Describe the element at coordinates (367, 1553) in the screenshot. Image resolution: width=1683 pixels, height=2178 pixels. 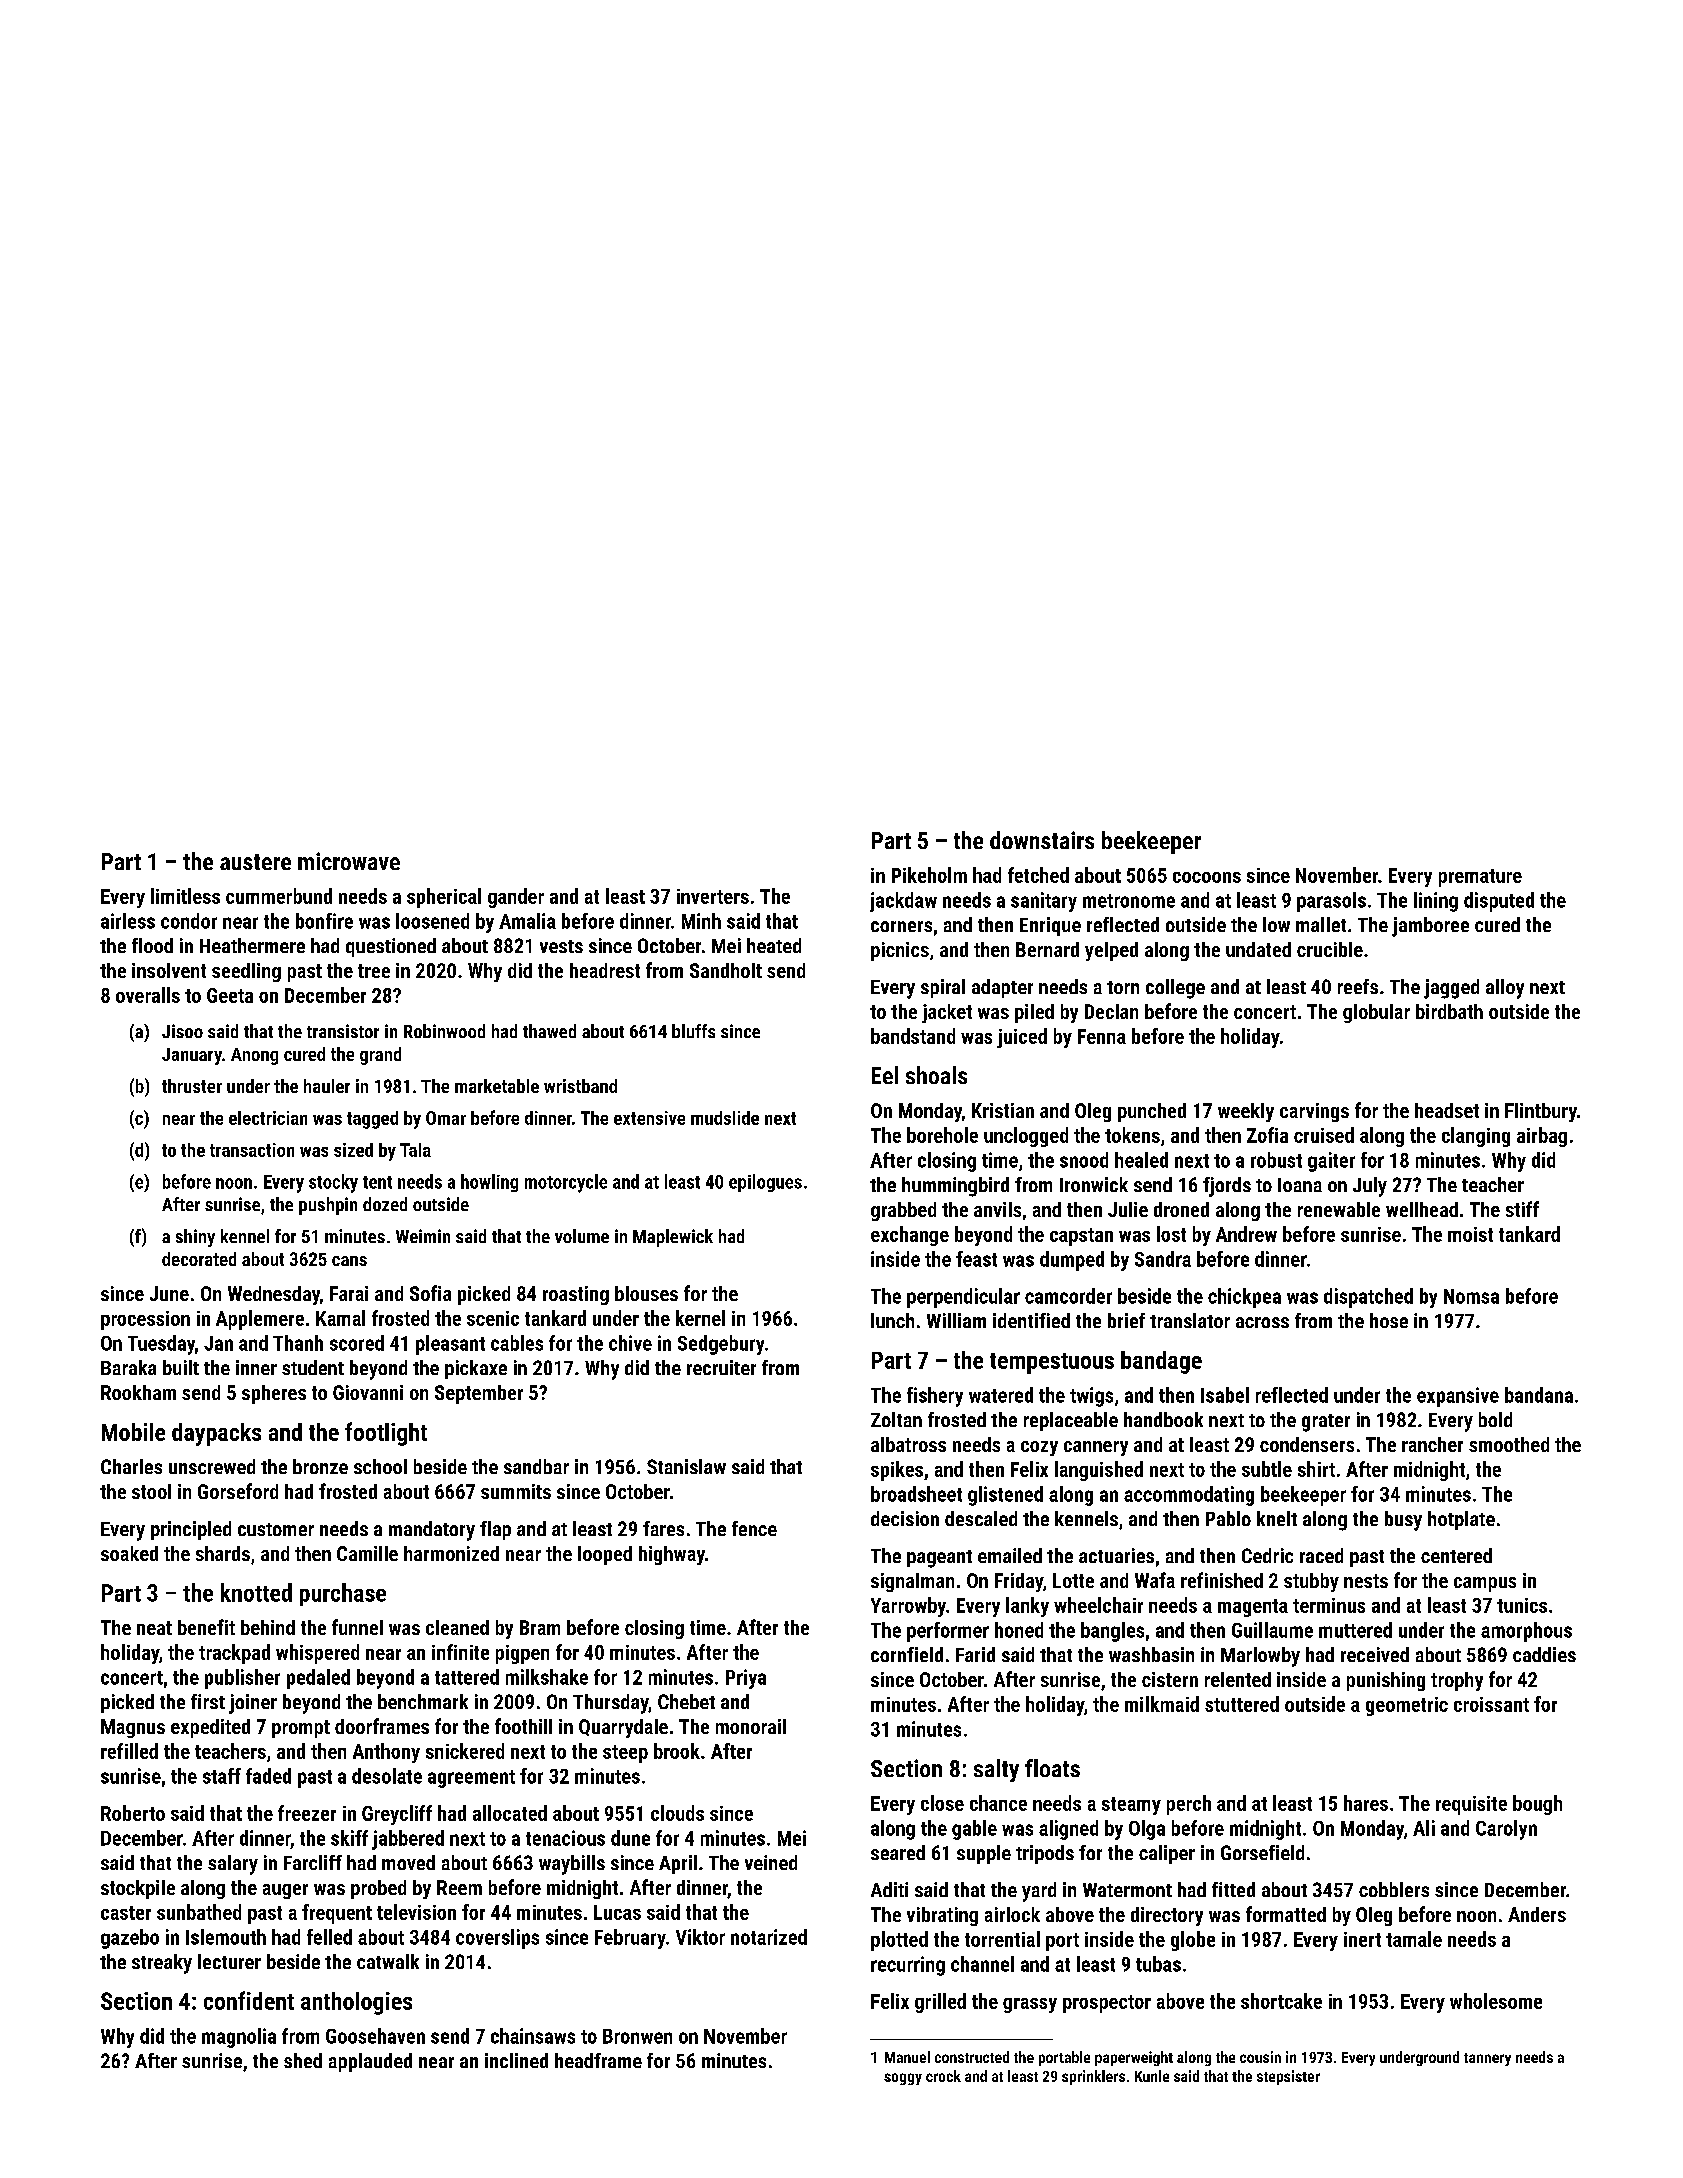
I see `Camille` at that location.
